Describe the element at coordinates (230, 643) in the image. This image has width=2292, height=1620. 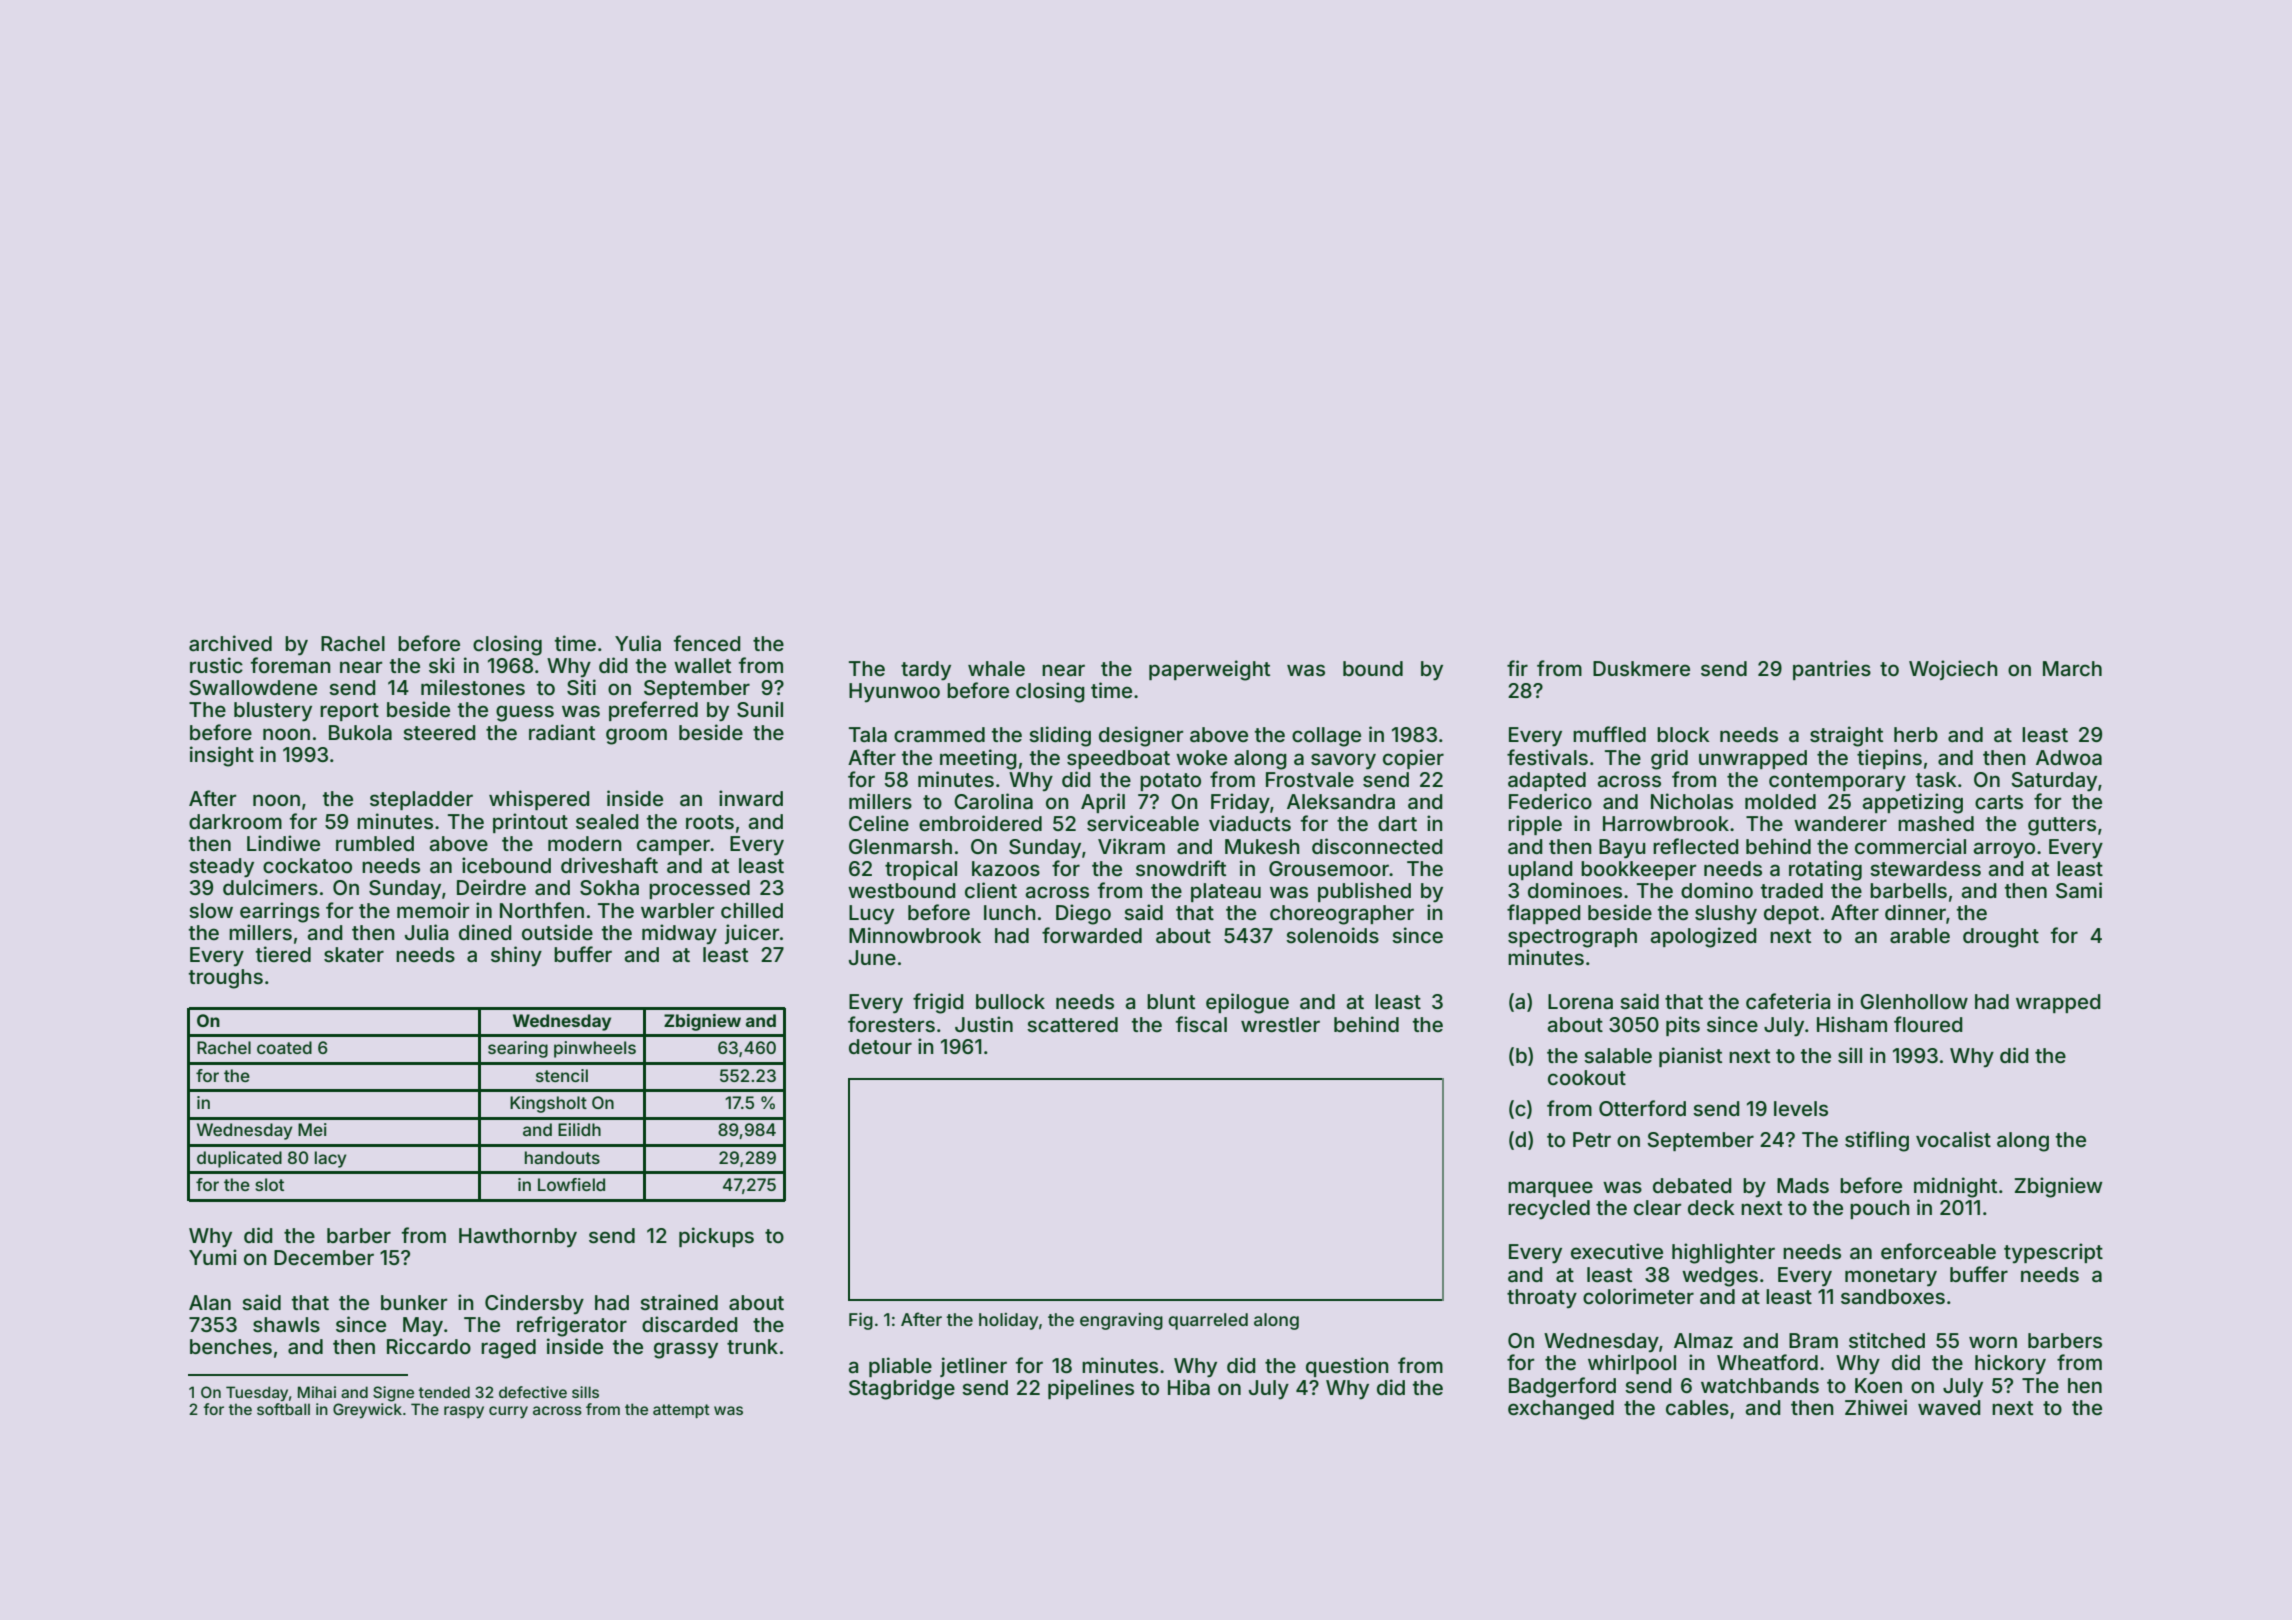
I see `archived` at that location.
